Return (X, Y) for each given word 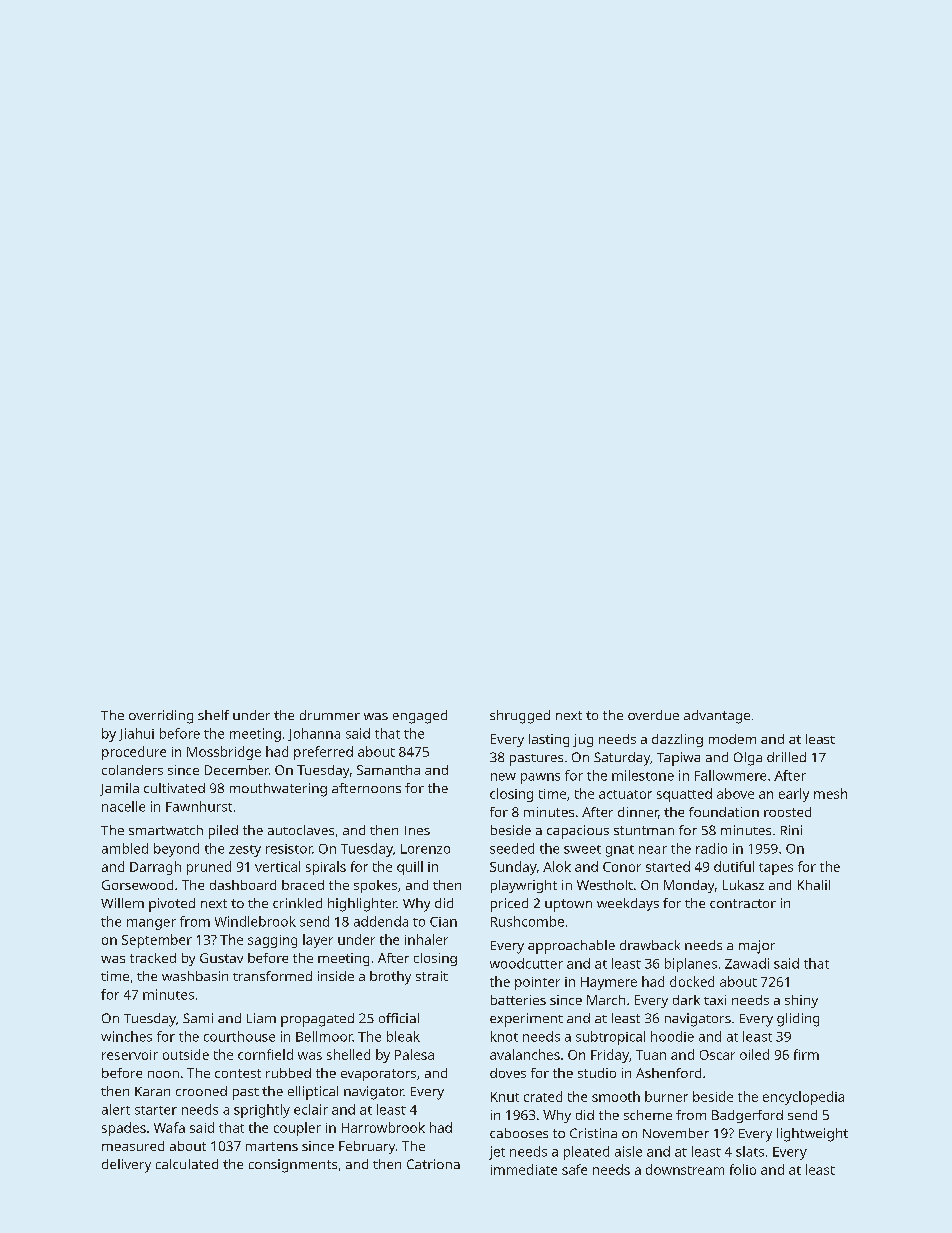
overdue (653, 715)
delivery (126, 1166)
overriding (161, 717)
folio (743, 1169)
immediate (524, 1169)
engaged (420, 717)
